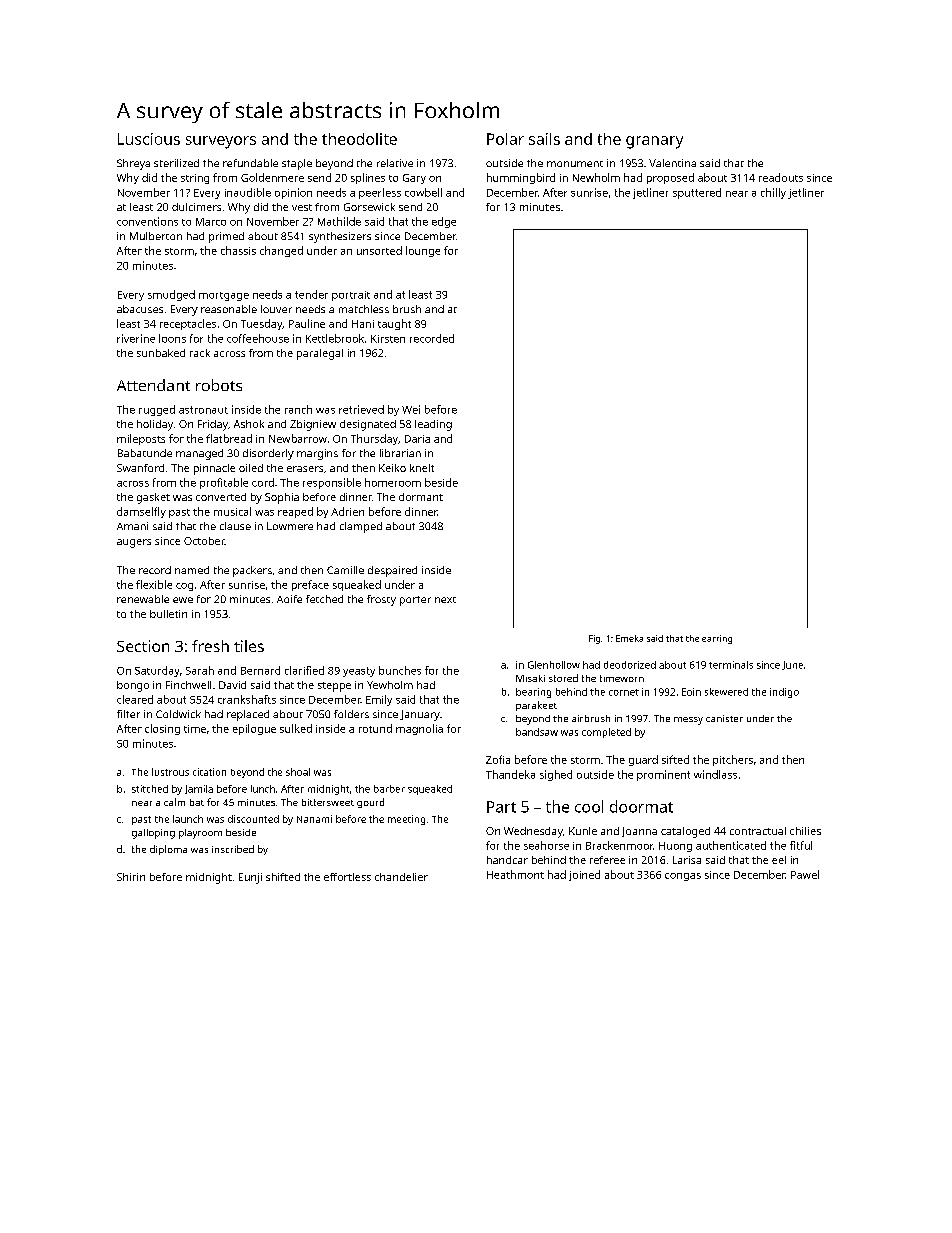 Image resolution: width=952 pixels, height=1233 pixels. What do you see at coordinates (153, 385) in the screenshot?
I see `Attendant` at bounding box center [153, 385].
